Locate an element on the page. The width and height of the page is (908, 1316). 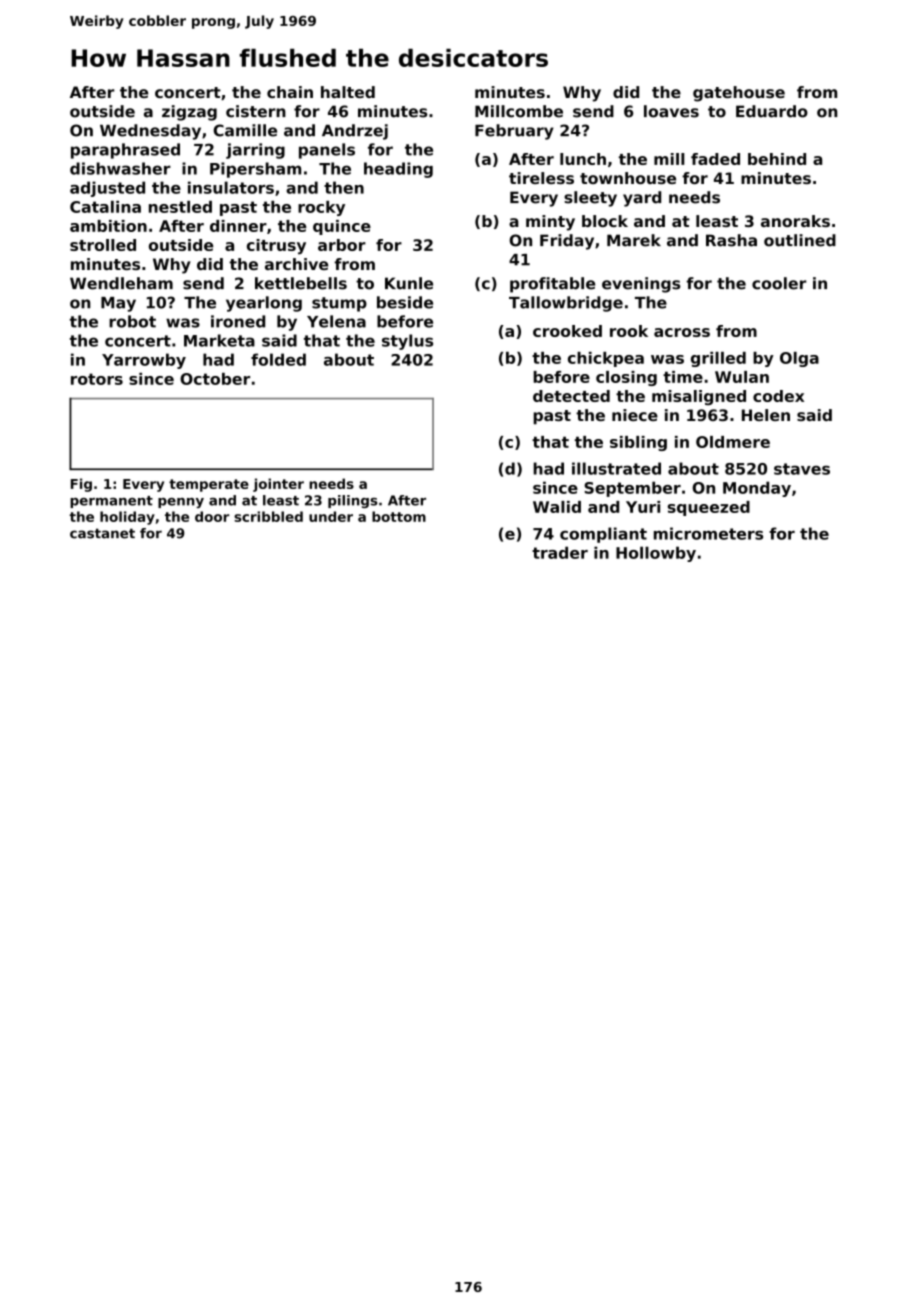
under is located at coordinates (331, 516).
